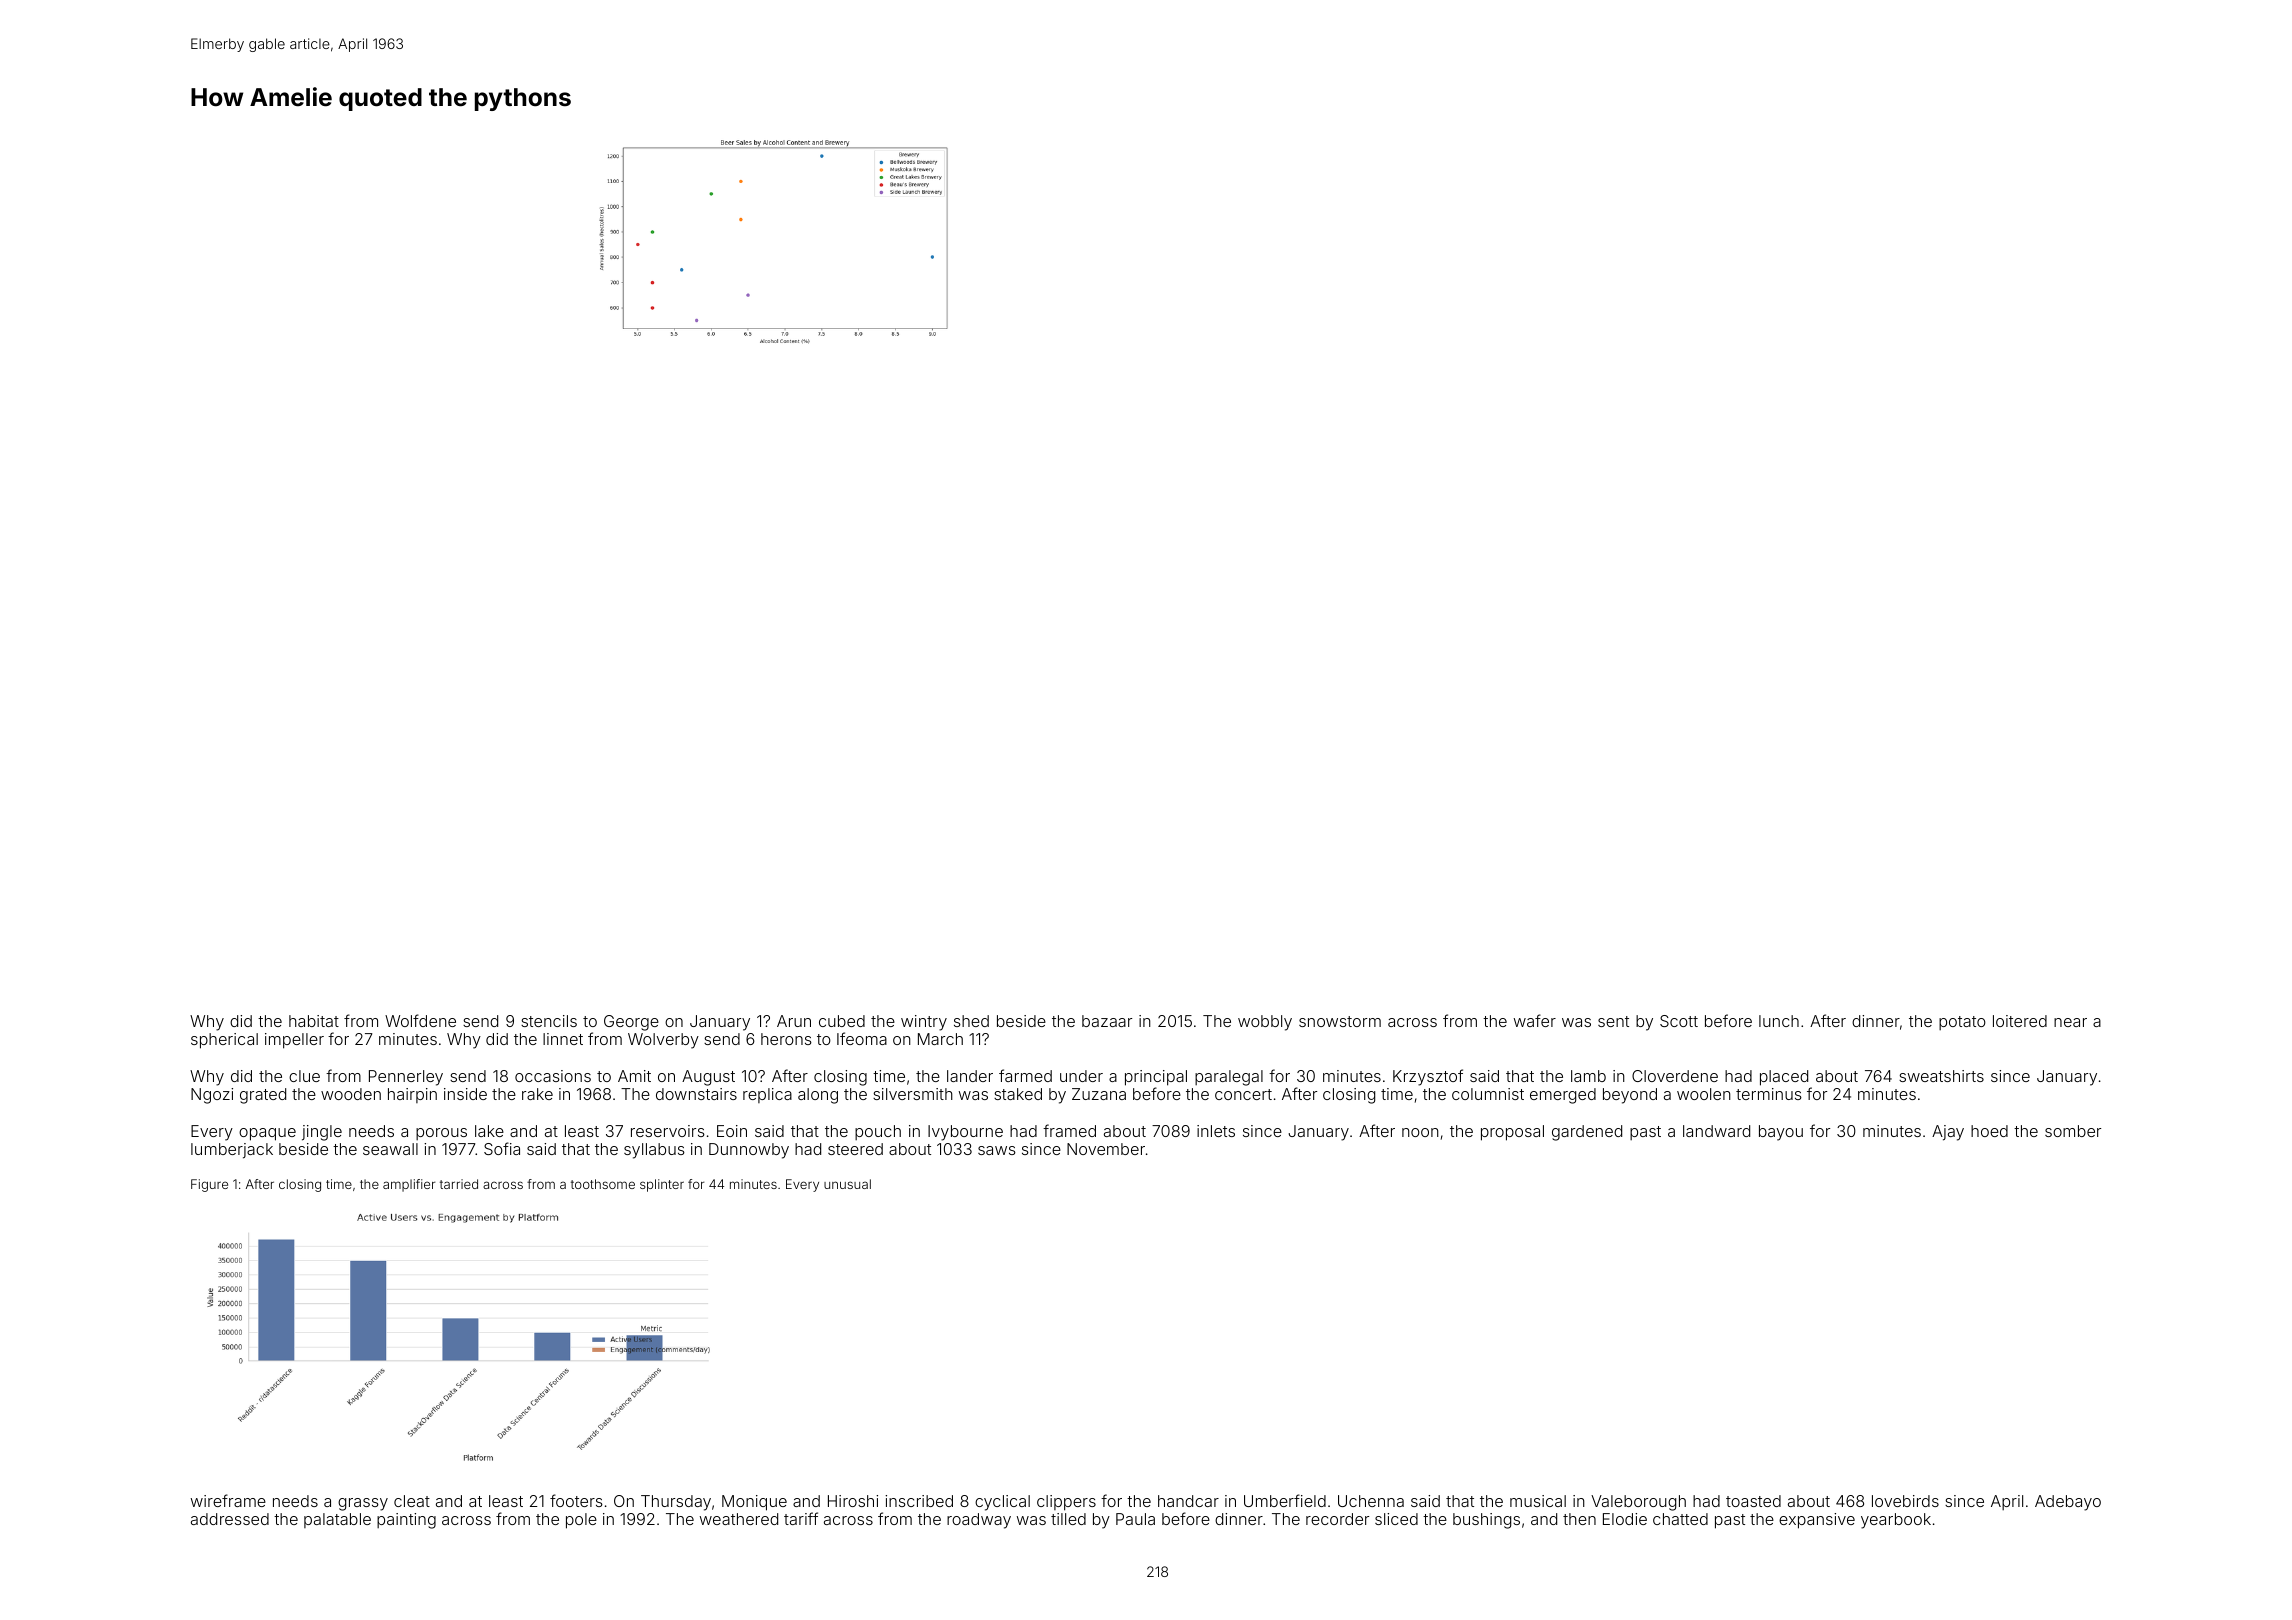 Image resolution: width=2292 pixels, height=1620 pixels. I want to click on wireframe, so click(228, 1500).
